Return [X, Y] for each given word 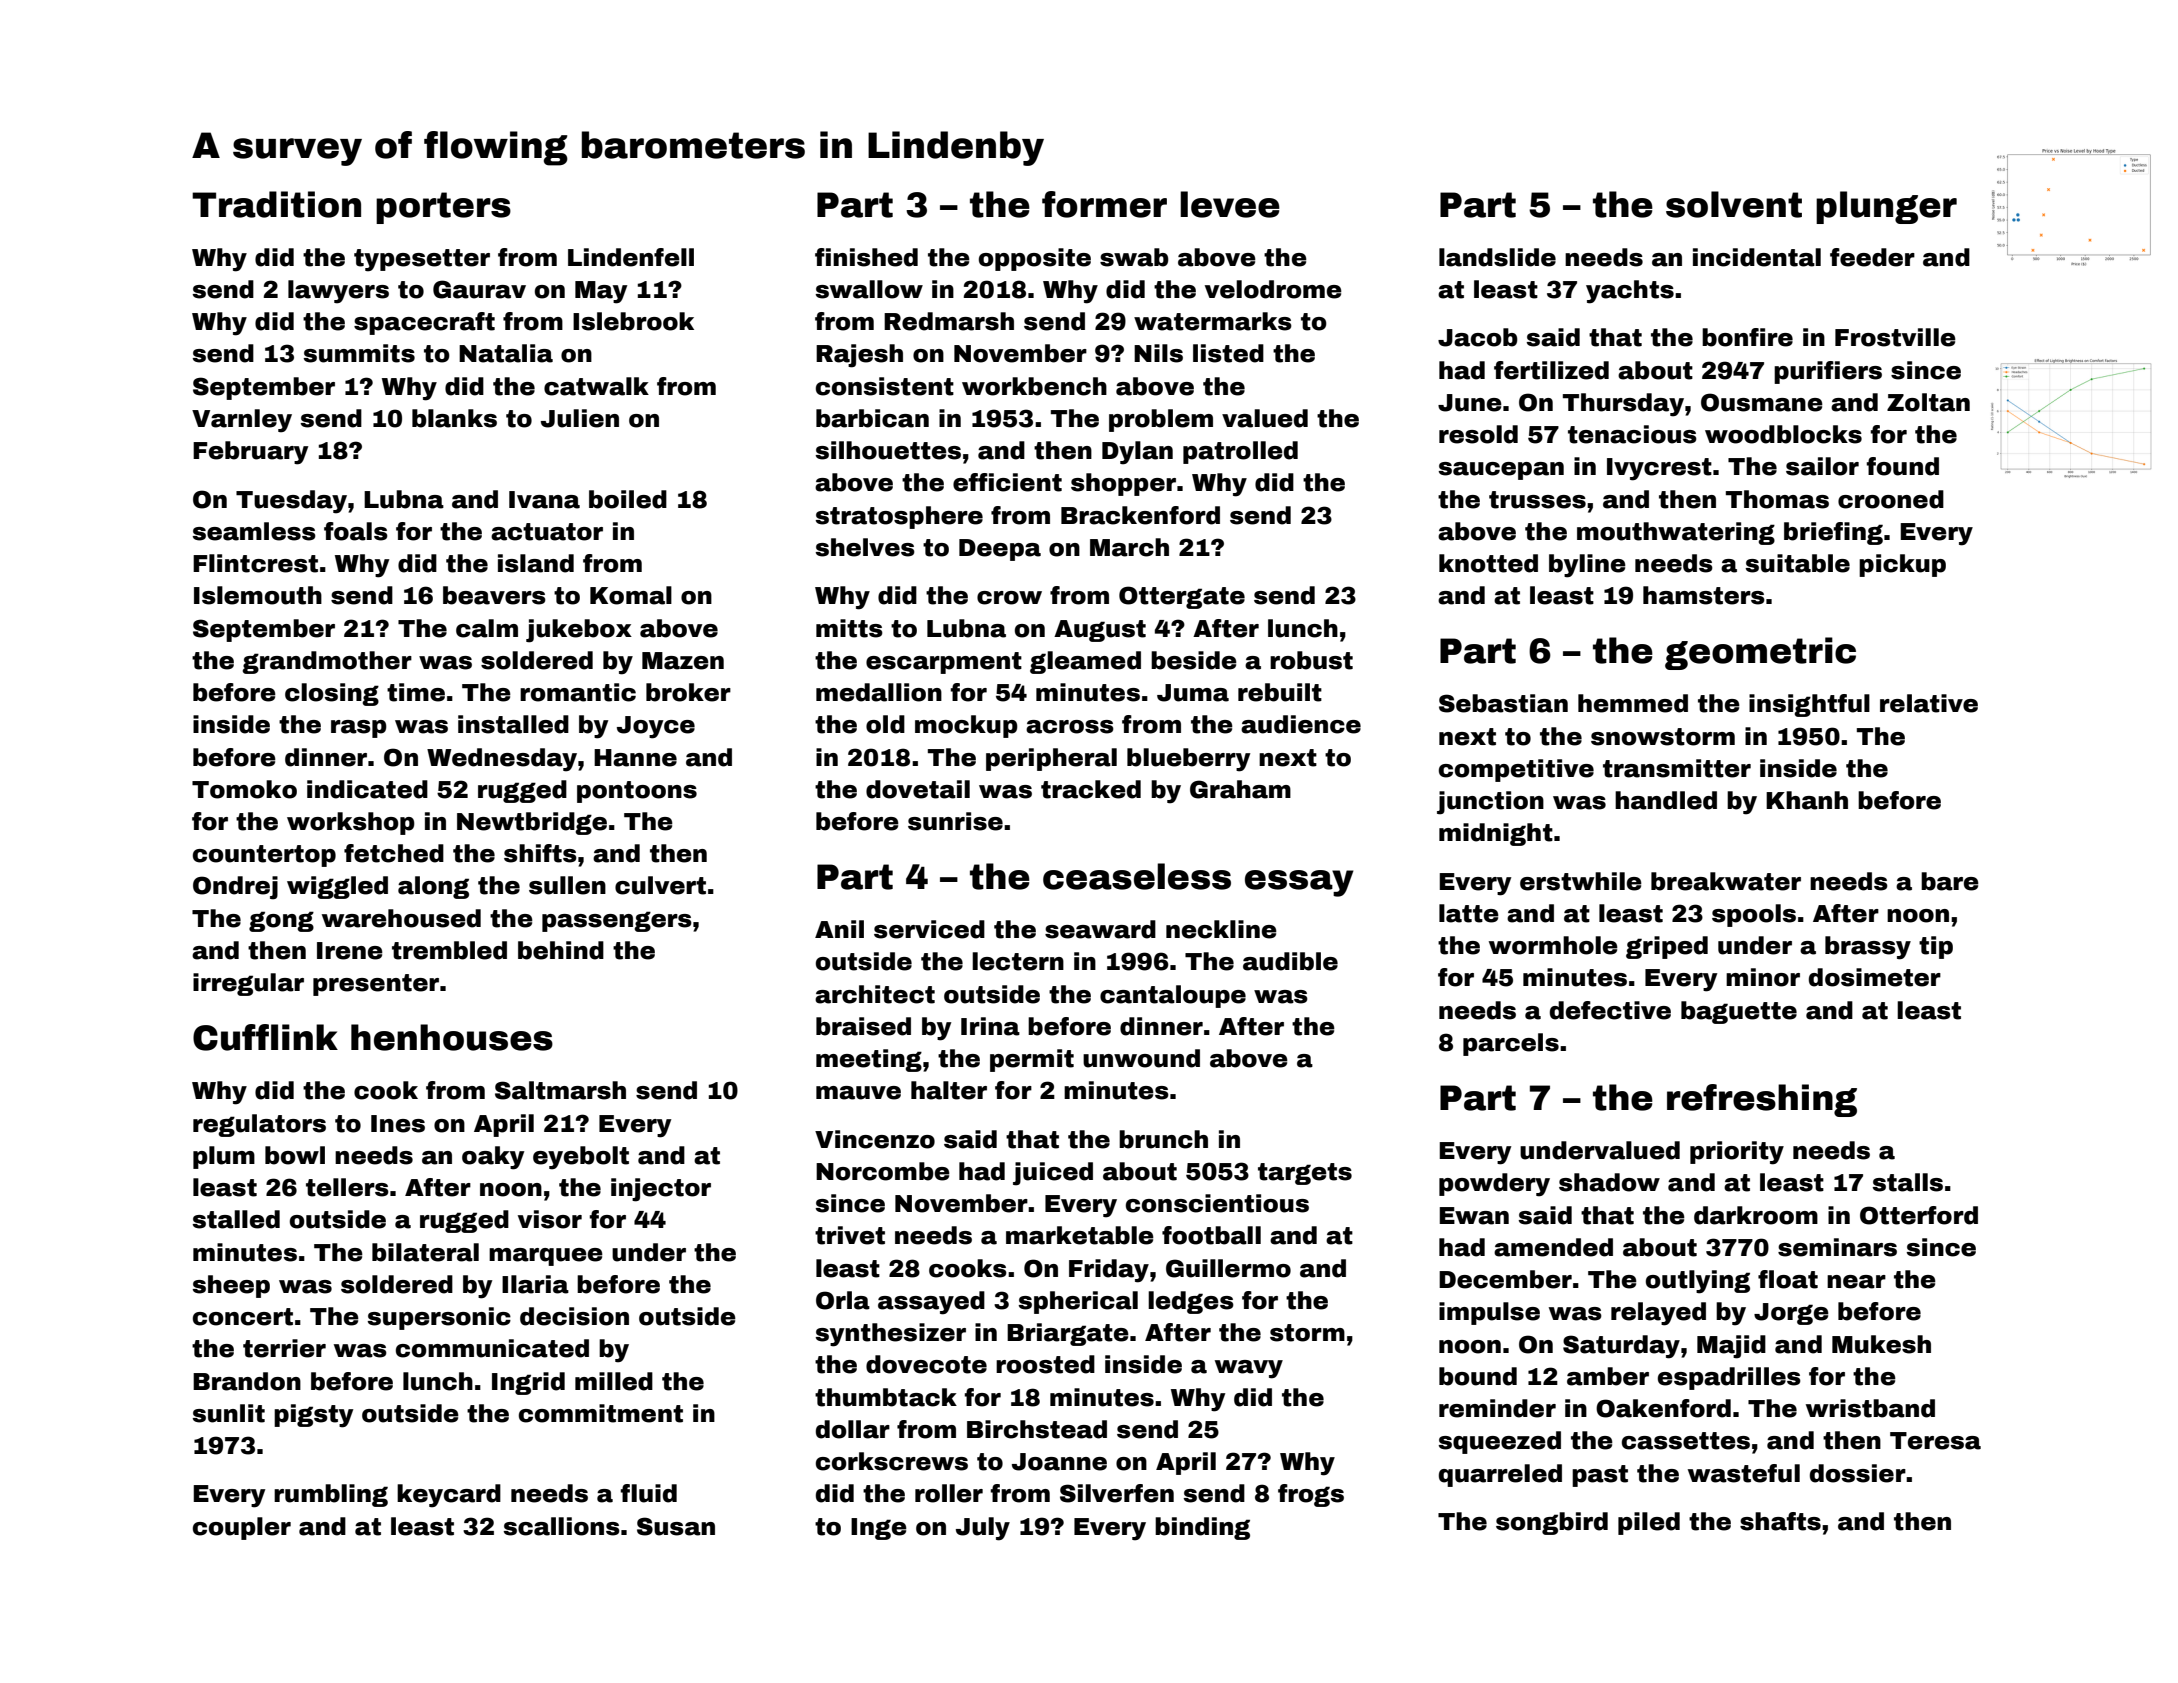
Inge [879, 1529]
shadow [1609, 1182]
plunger [1886, 207]
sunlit [229, 1413]
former [1104, 204]
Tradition [276, 204]
